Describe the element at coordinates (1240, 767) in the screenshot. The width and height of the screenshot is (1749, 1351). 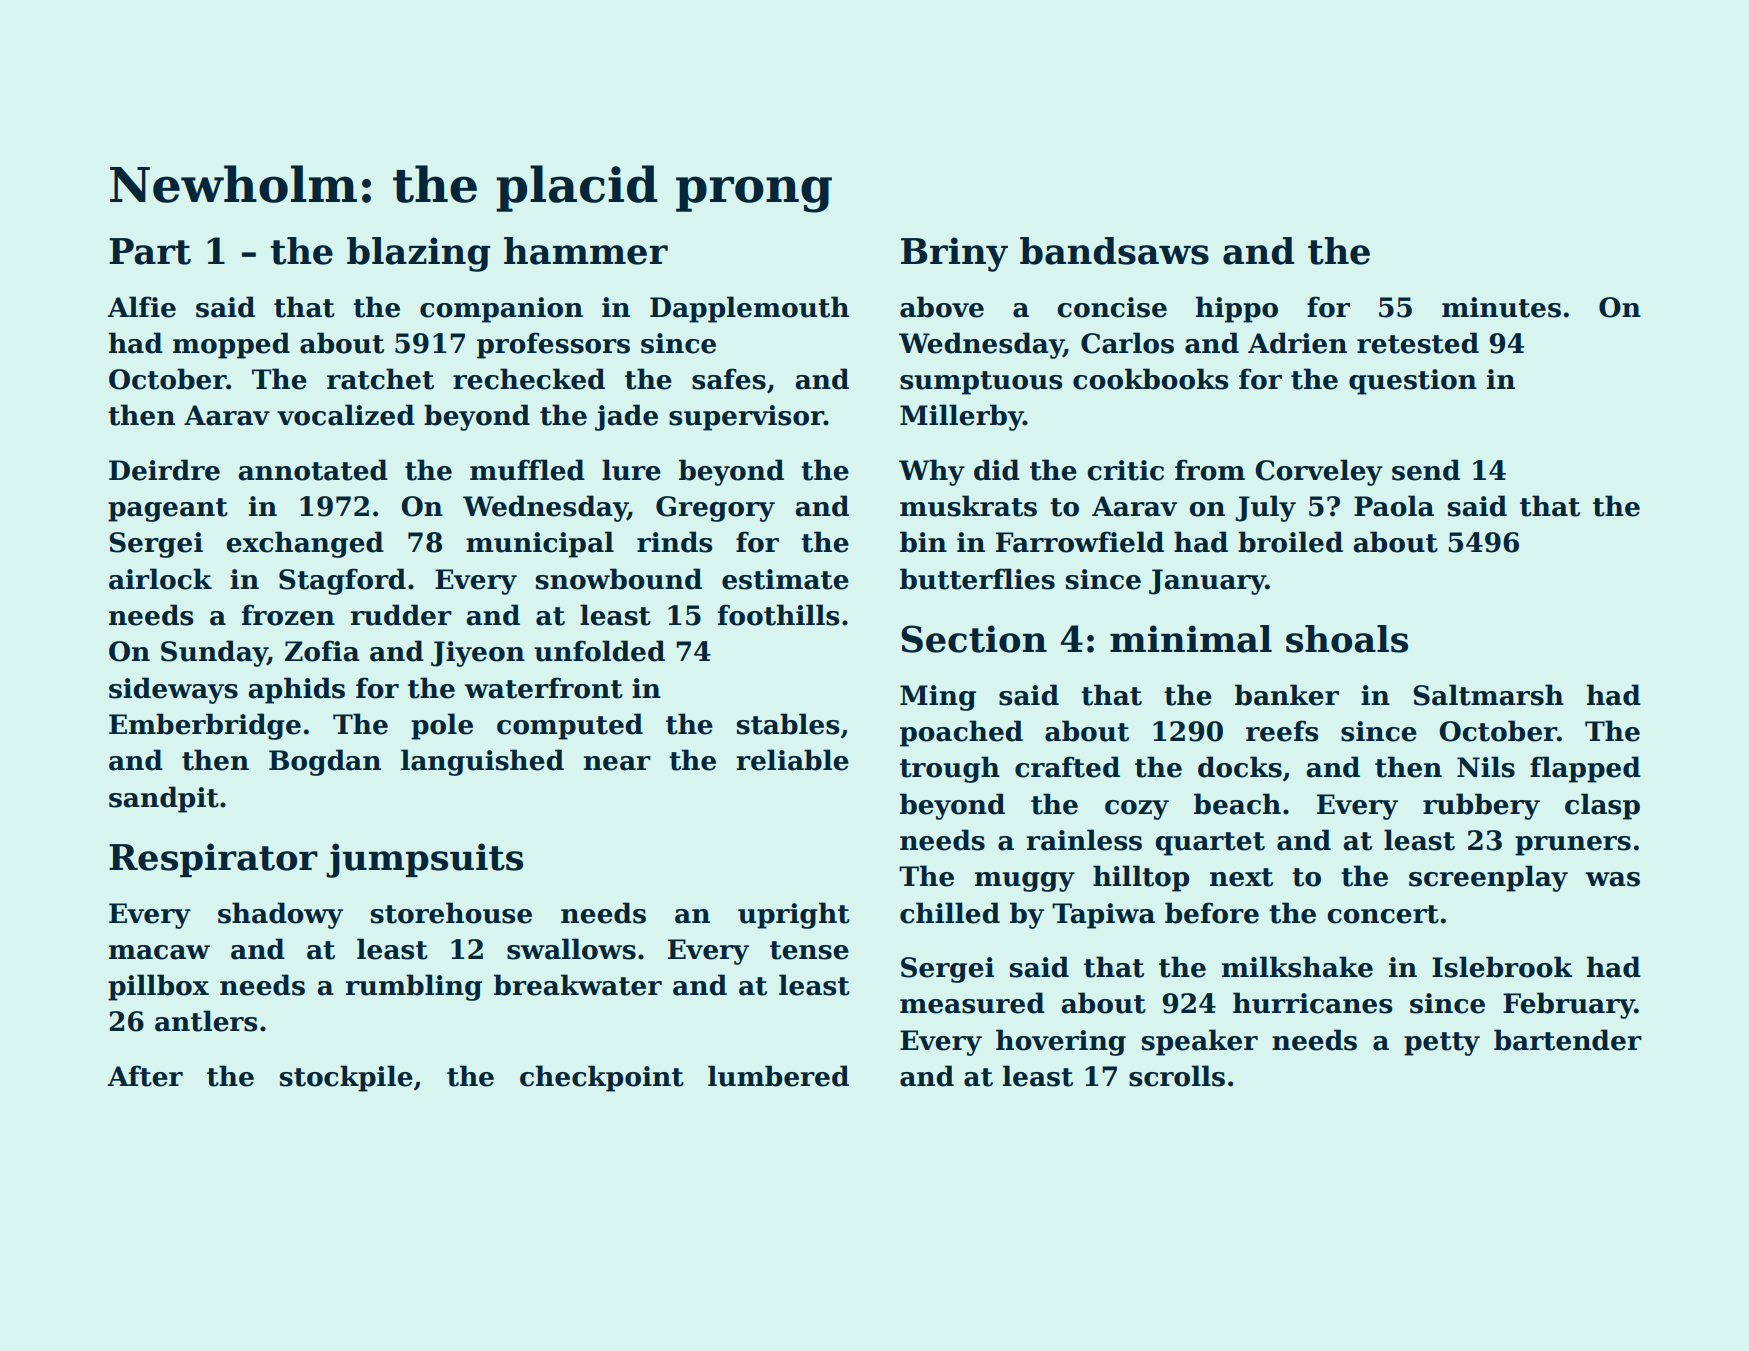
I see `docks` at that location.
